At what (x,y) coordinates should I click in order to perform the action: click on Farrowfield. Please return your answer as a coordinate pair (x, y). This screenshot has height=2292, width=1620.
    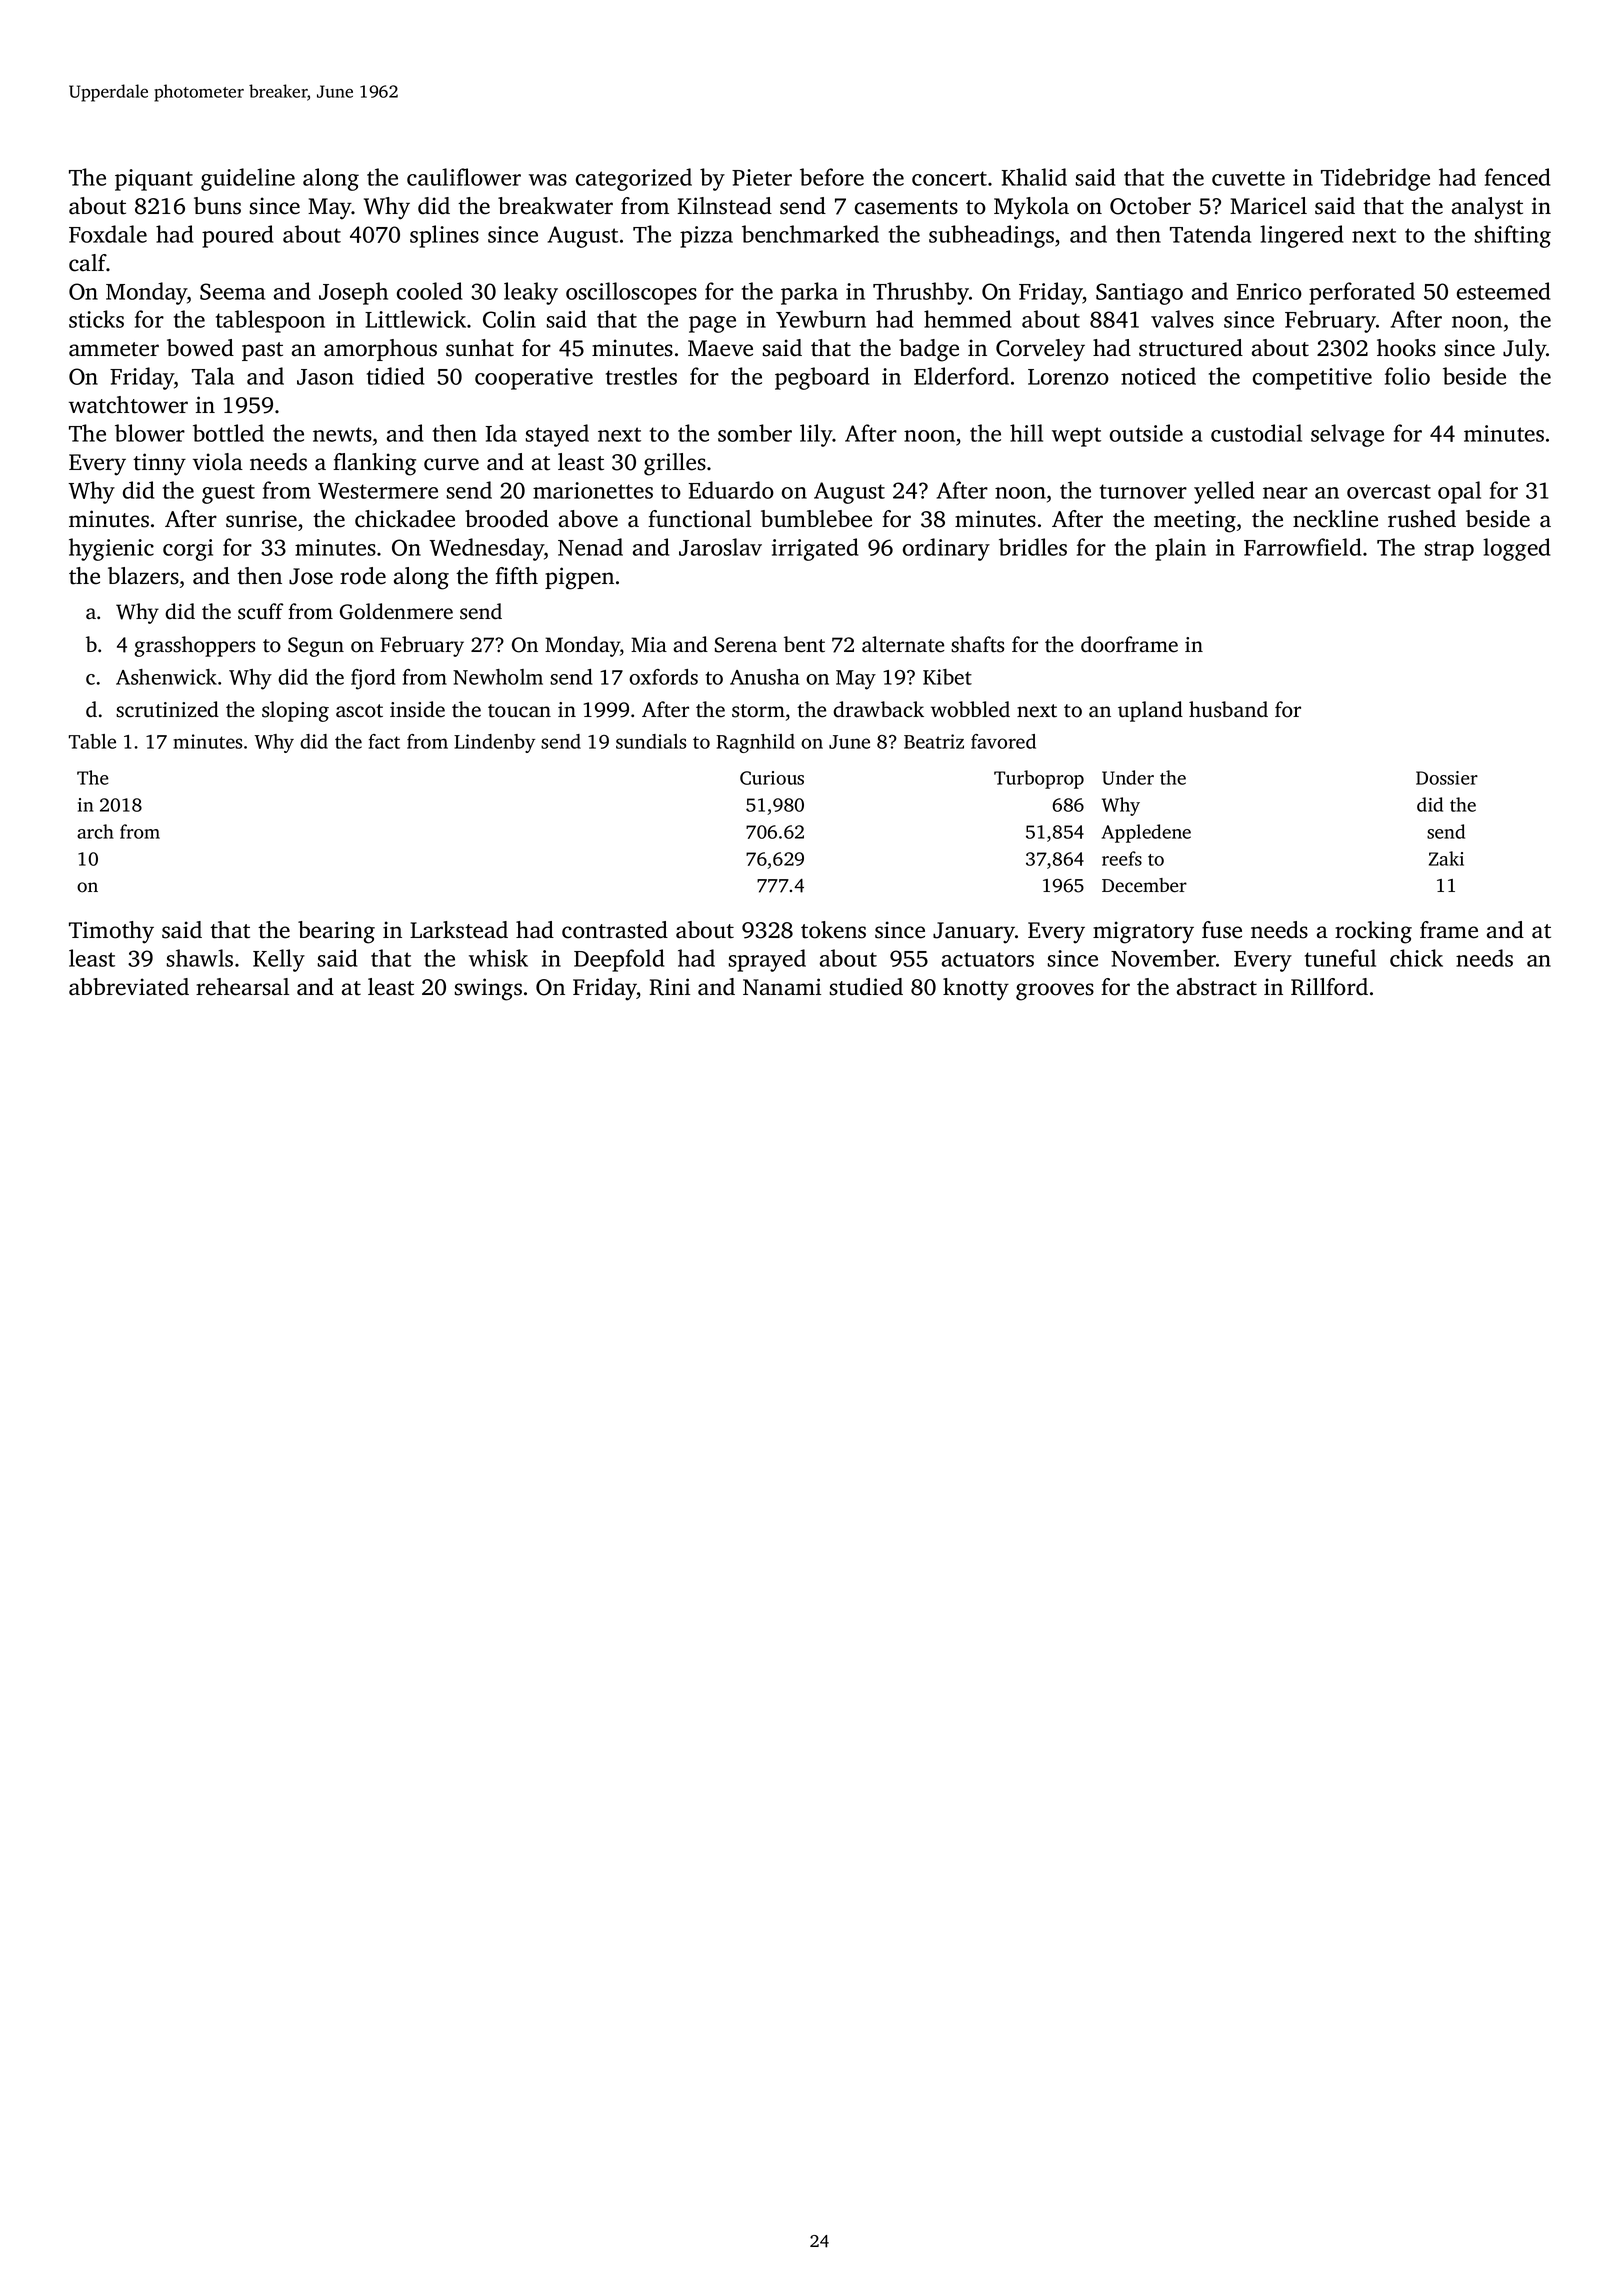
    Looking at the image, I should click on (1303, 547).
